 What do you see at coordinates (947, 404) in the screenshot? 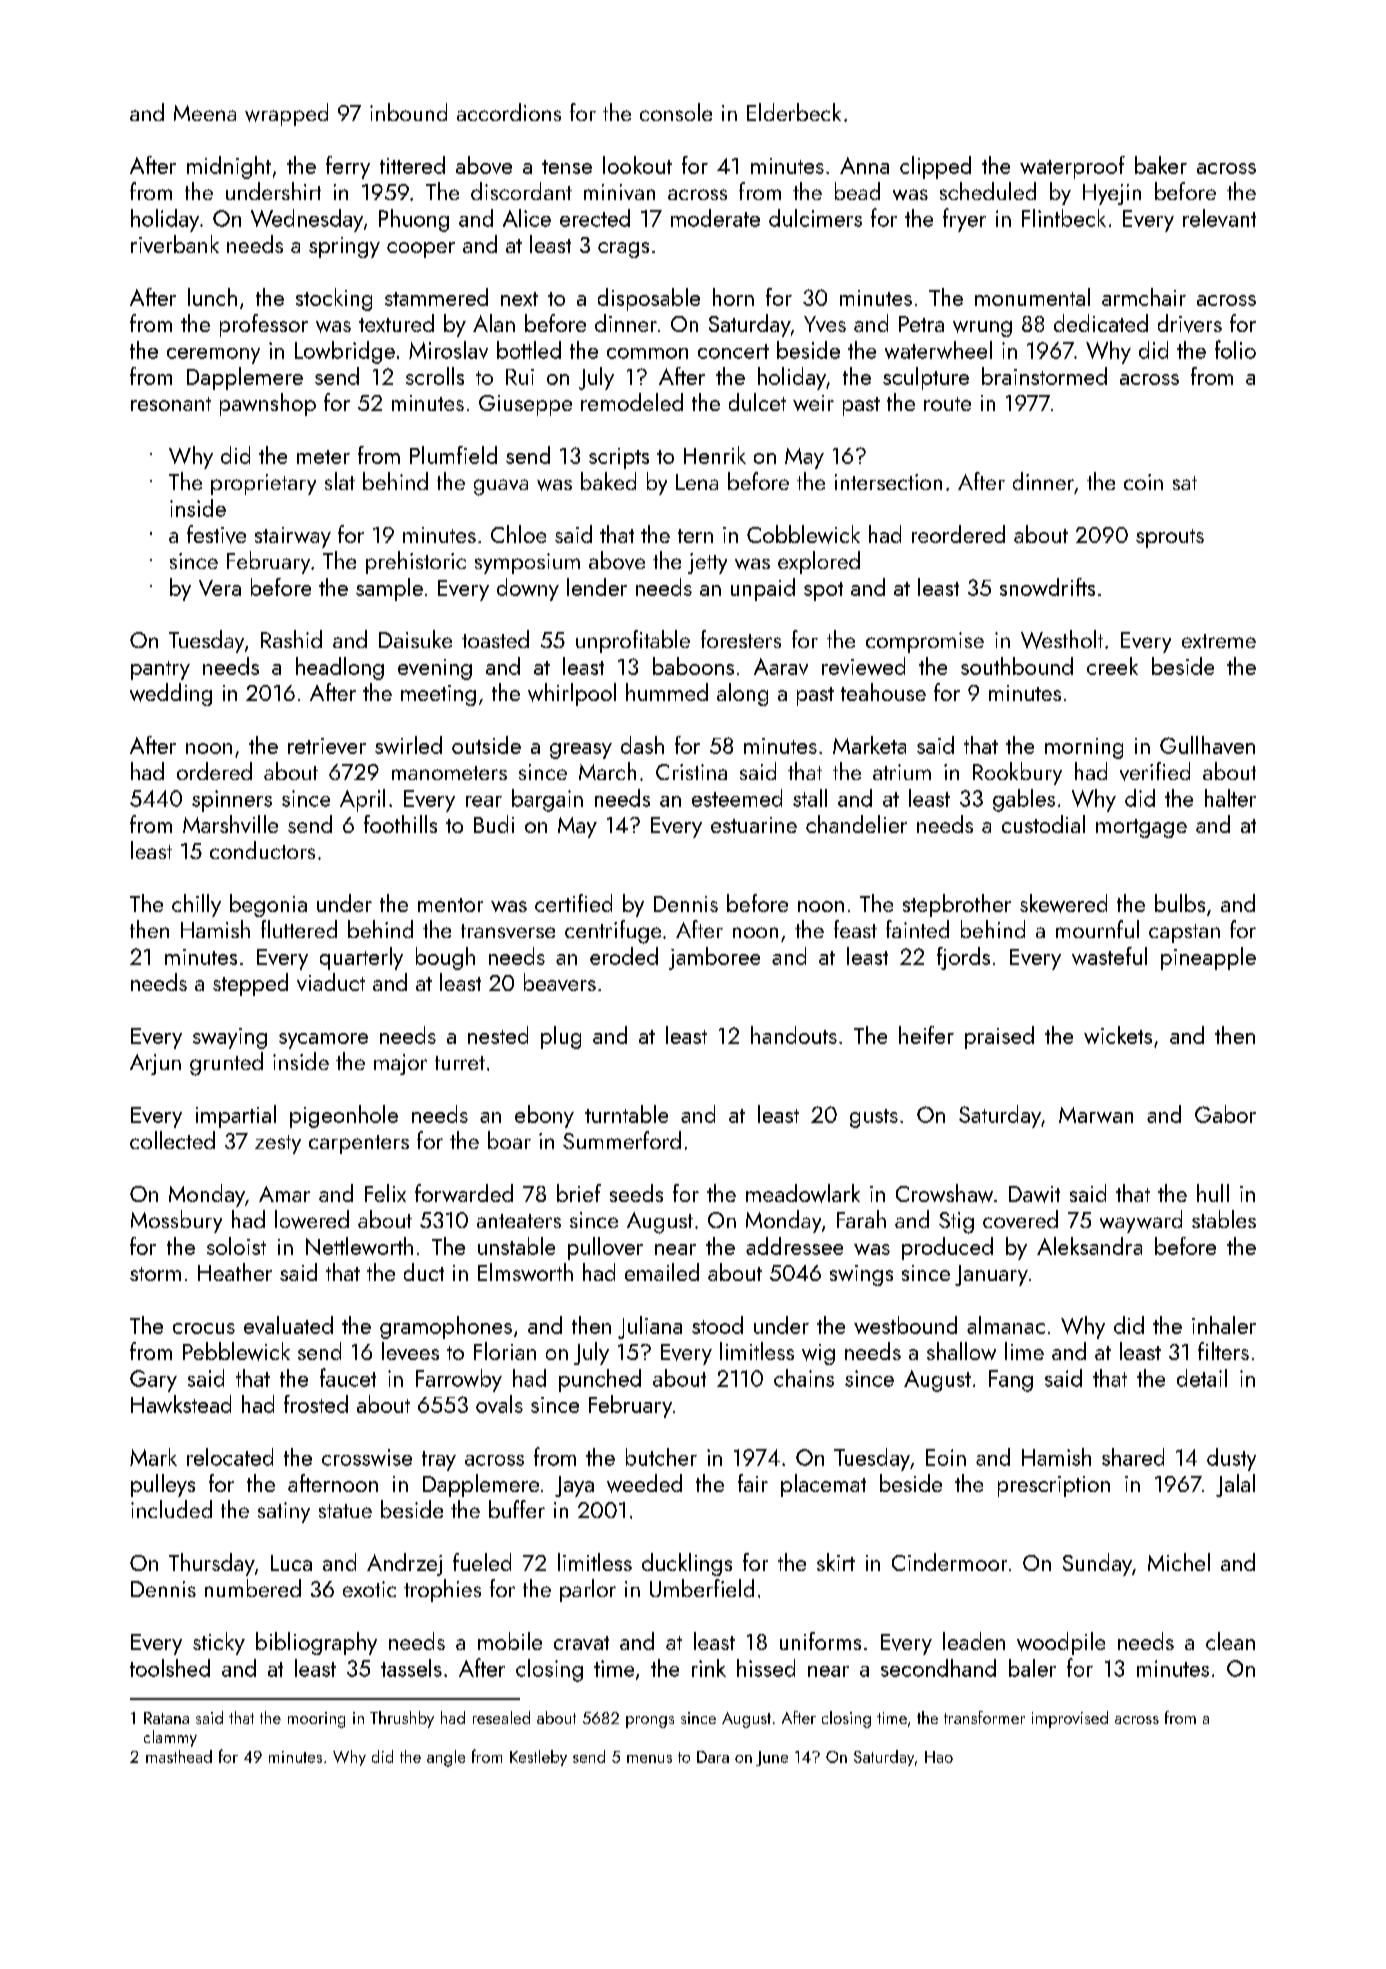
I see `route` at bounding box center [947, 404].
